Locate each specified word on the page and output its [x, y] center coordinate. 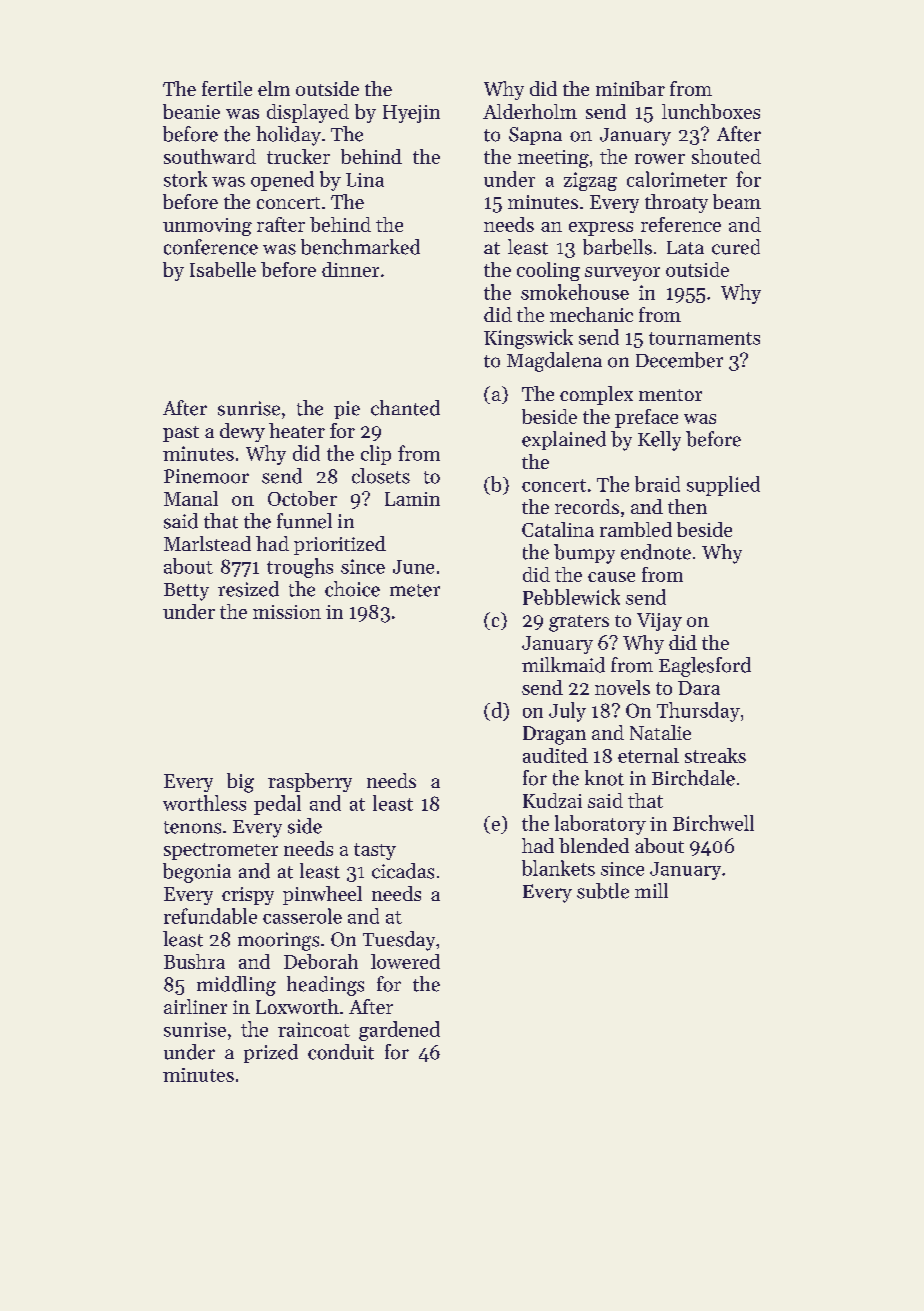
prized [271, 1053]
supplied [723, 486]
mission [287, 612]
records [587, 506]
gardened [399, 1031]
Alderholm [530, 111]
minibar [630, 88]
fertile [227, 88]
